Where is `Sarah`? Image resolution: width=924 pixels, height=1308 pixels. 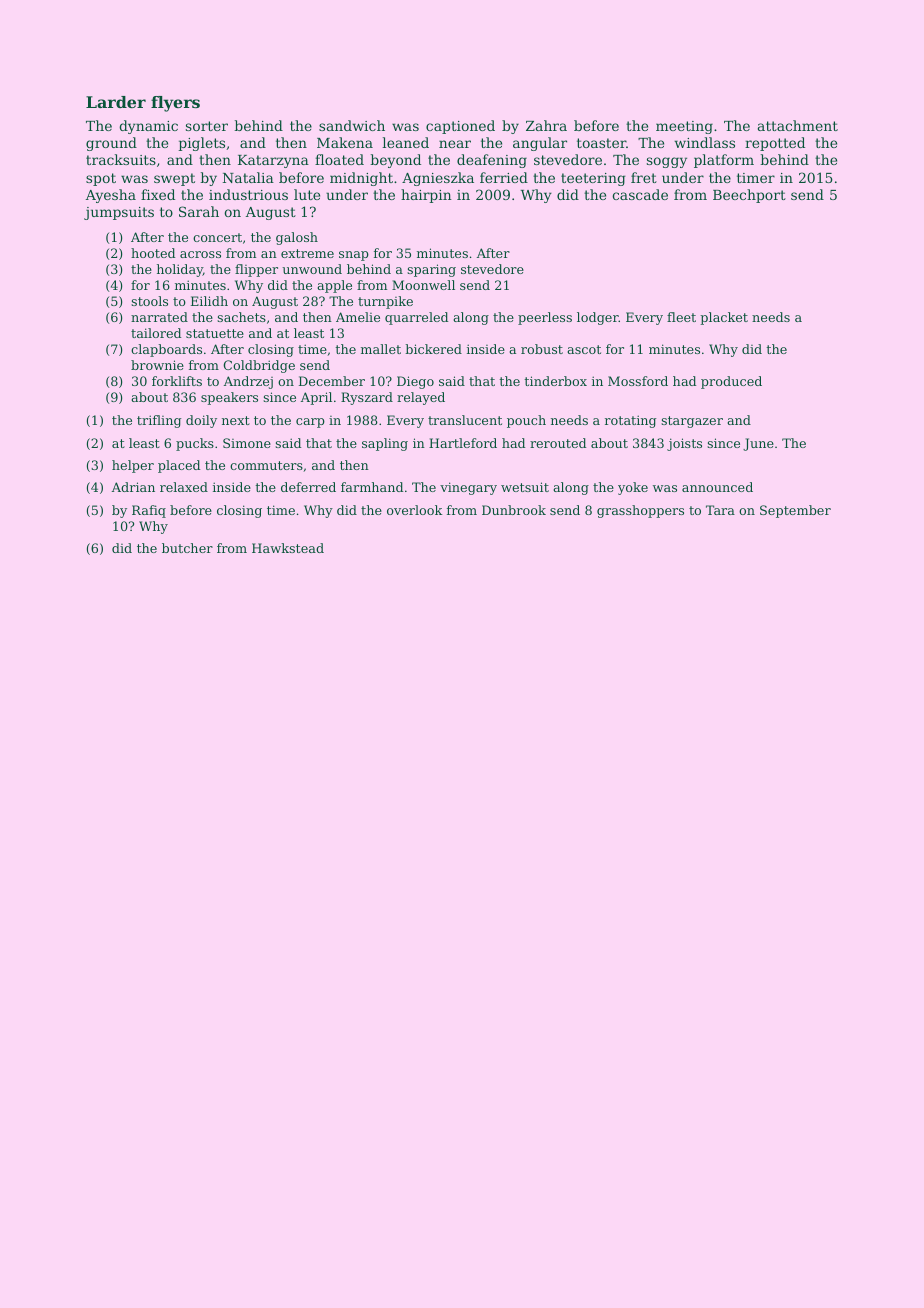 Sarah is located at coordinates (199, 211).
